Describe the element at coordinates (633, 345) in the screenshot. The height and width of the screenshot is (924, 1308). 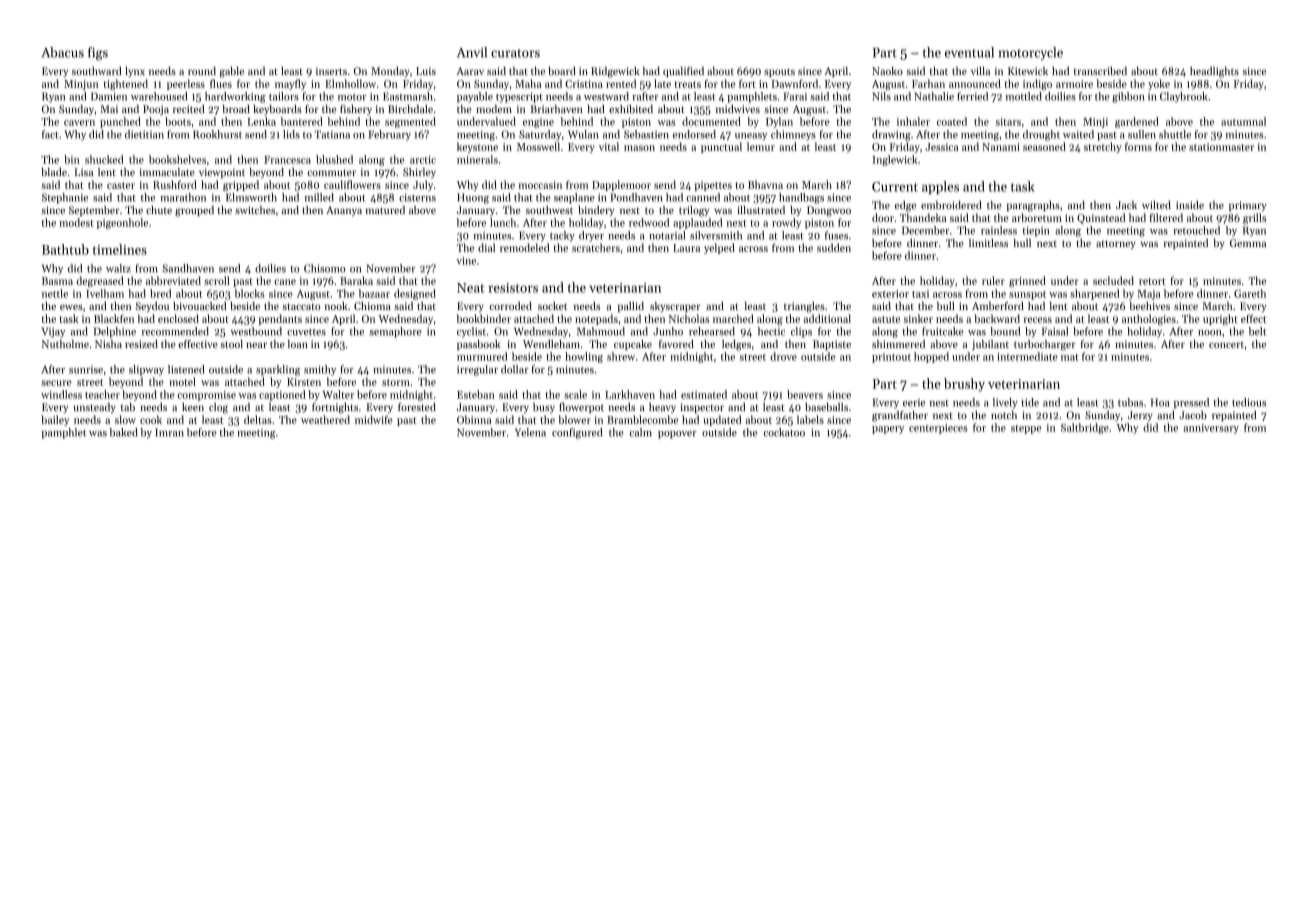
I see `cupcake` at that location.
